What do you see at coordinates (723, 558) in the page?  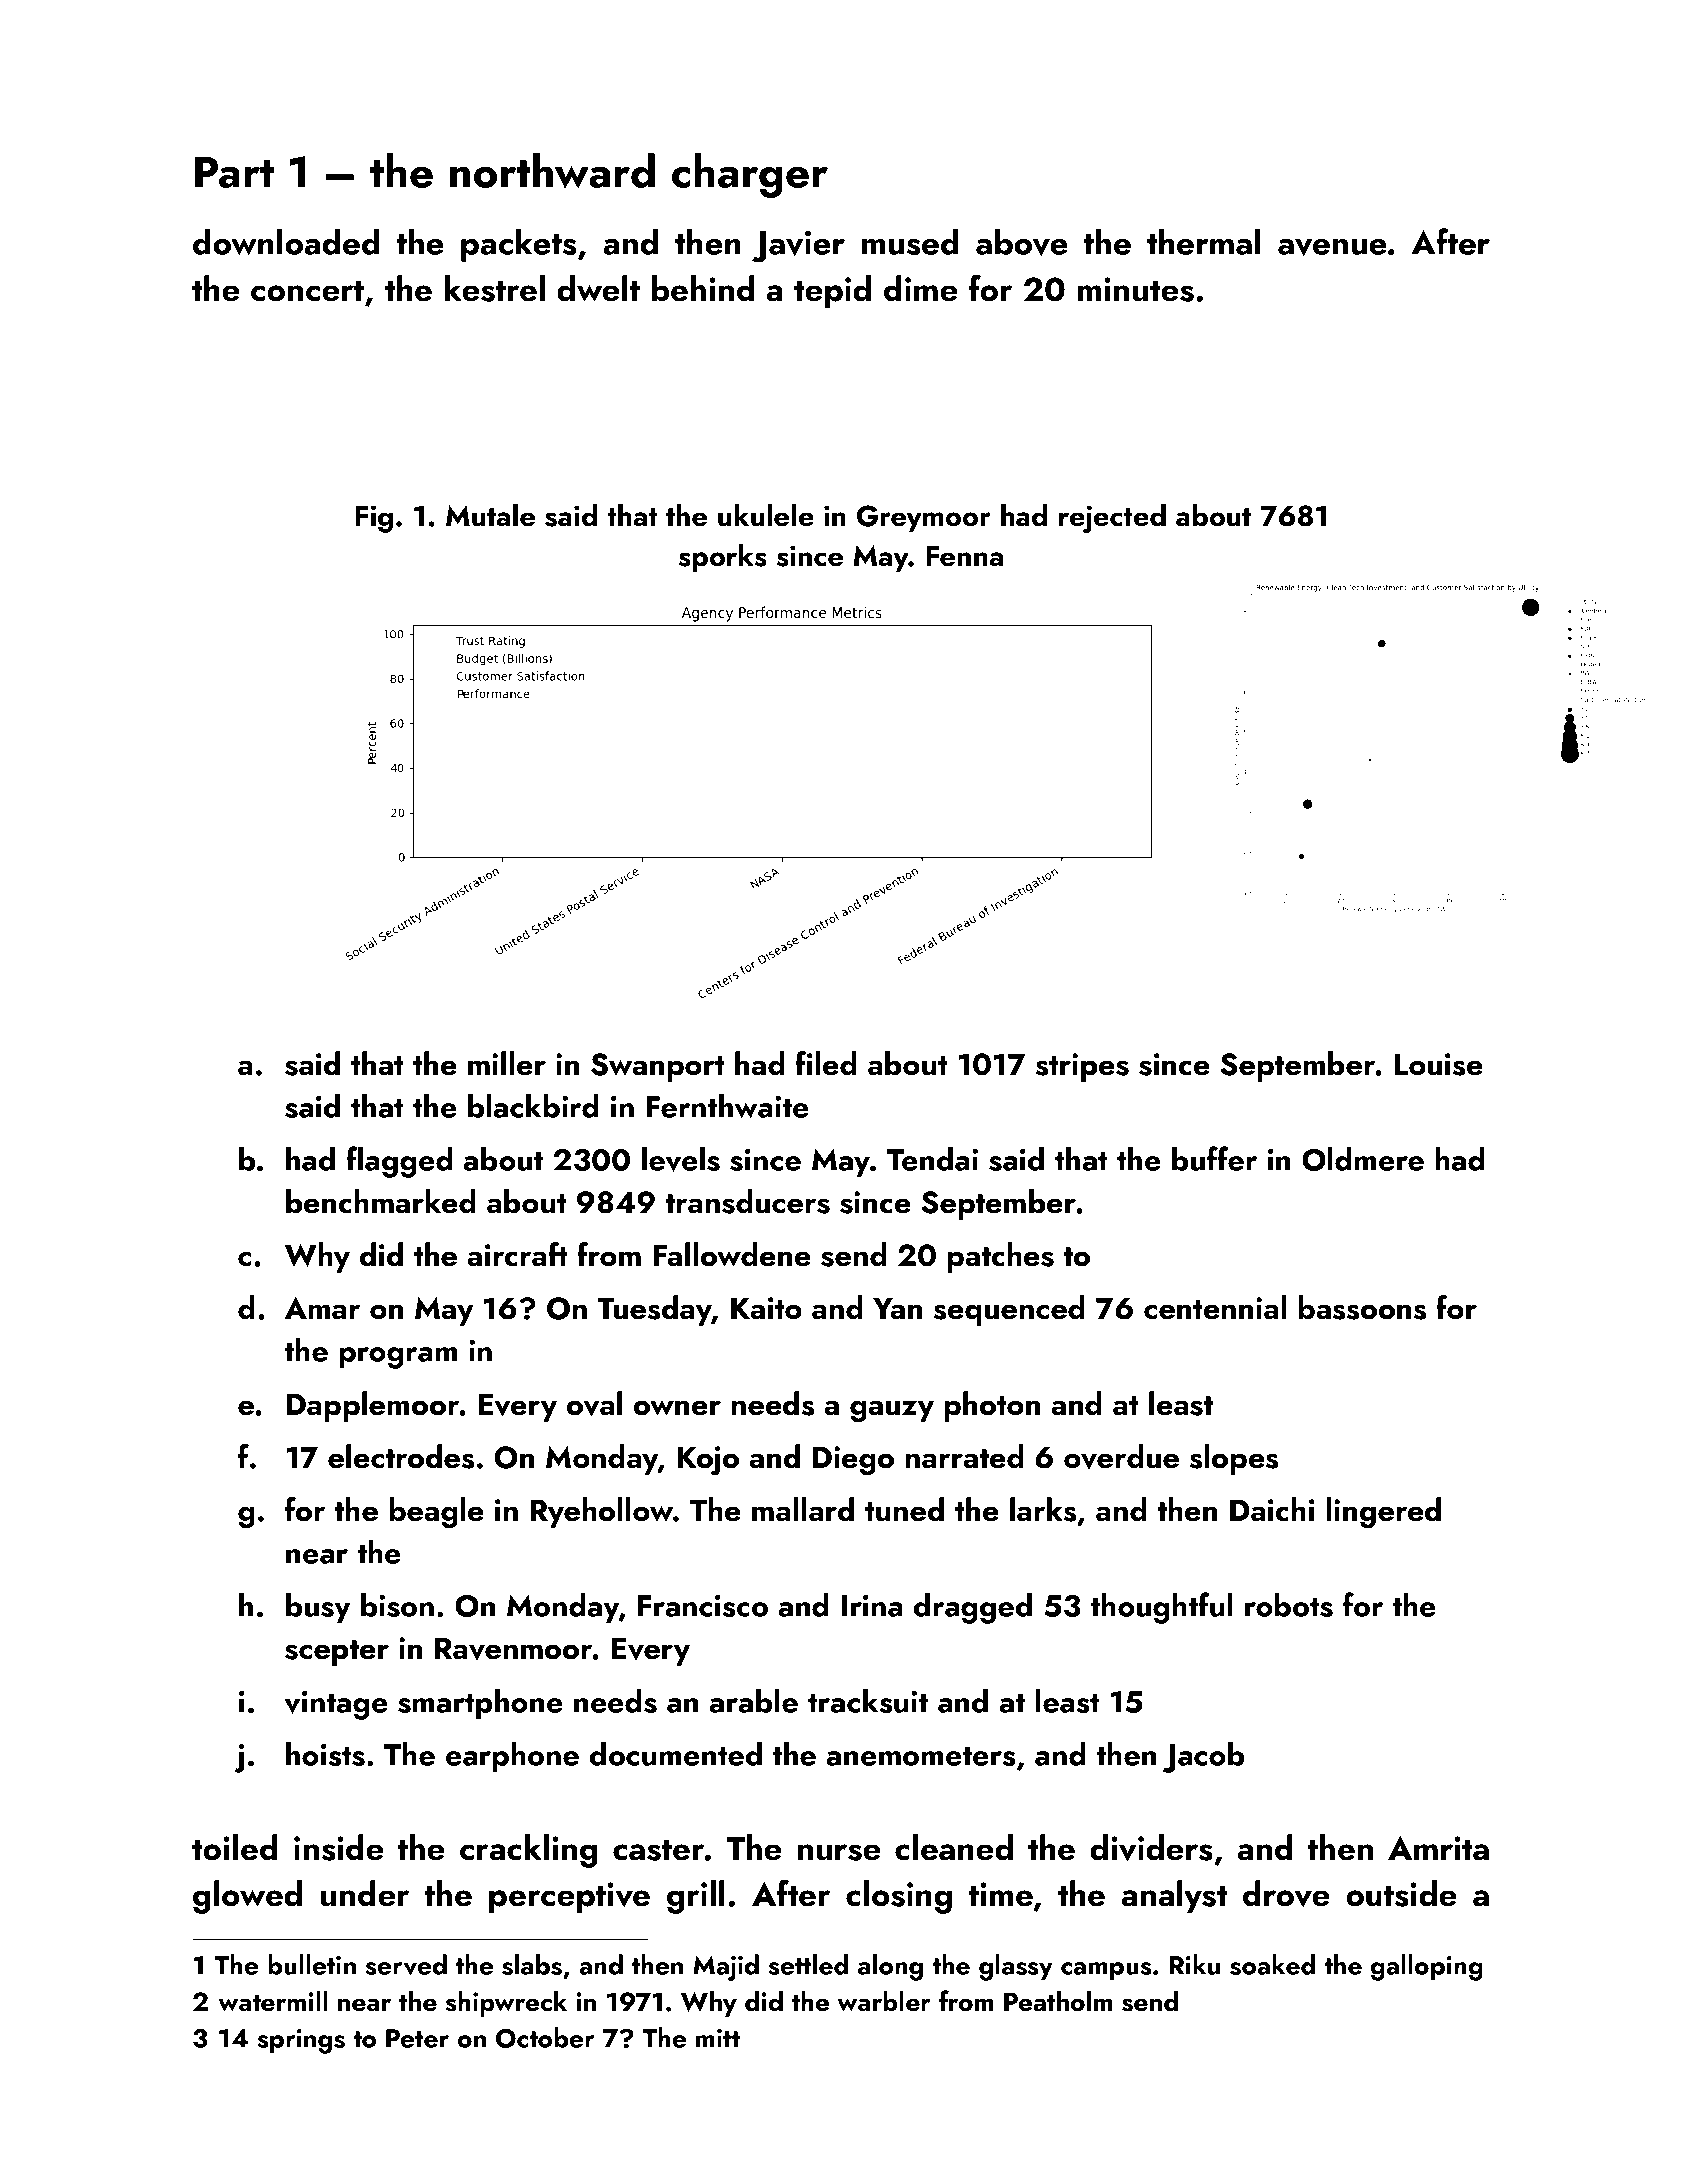 I see `sporks` at bounding box center [723, 558].
